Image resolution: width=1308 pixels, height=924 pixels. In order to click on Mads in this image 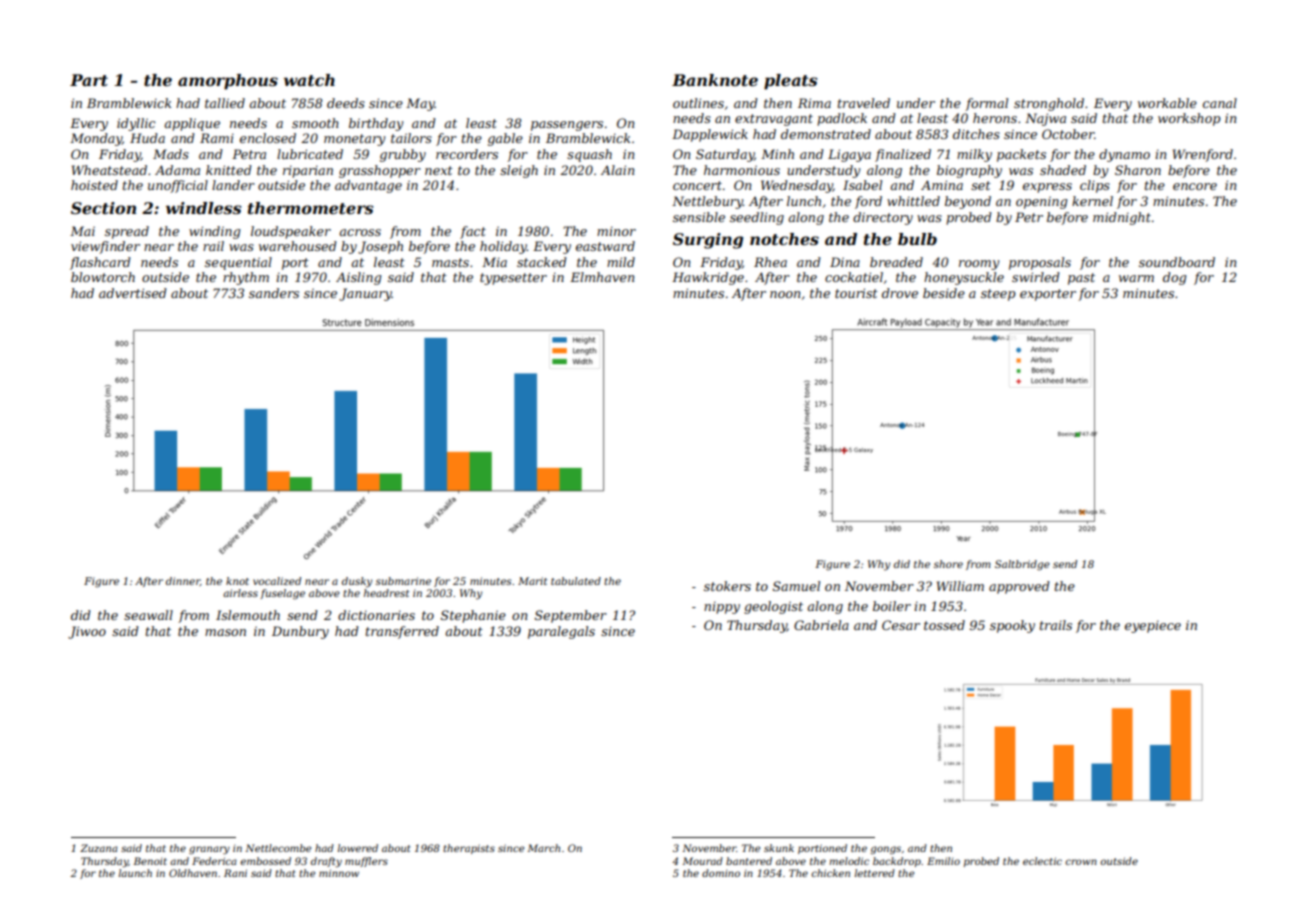, I will do `click(171, 154)`.
